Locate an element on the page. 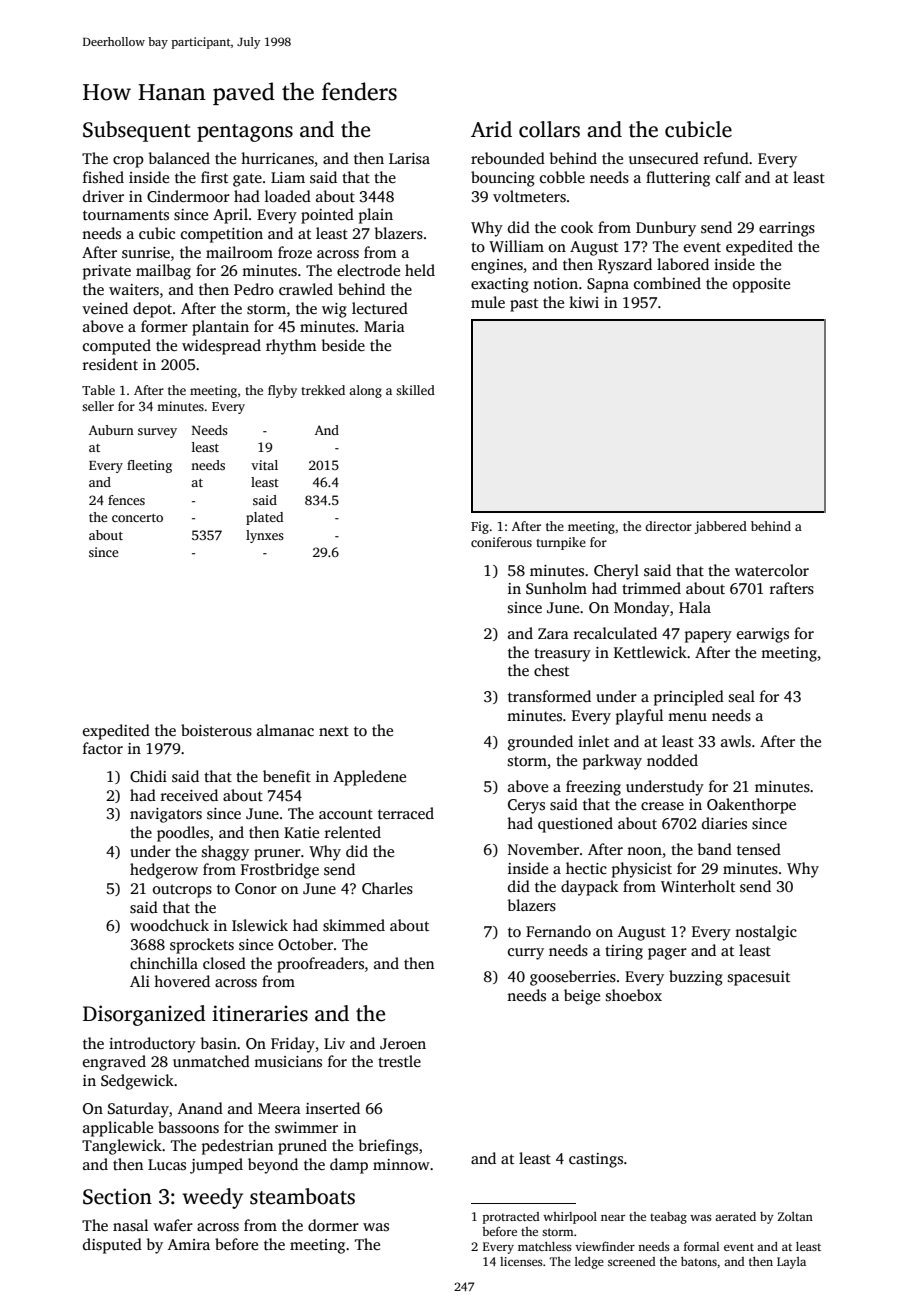  Tanglewick is located at coordinates (122, 1147).
